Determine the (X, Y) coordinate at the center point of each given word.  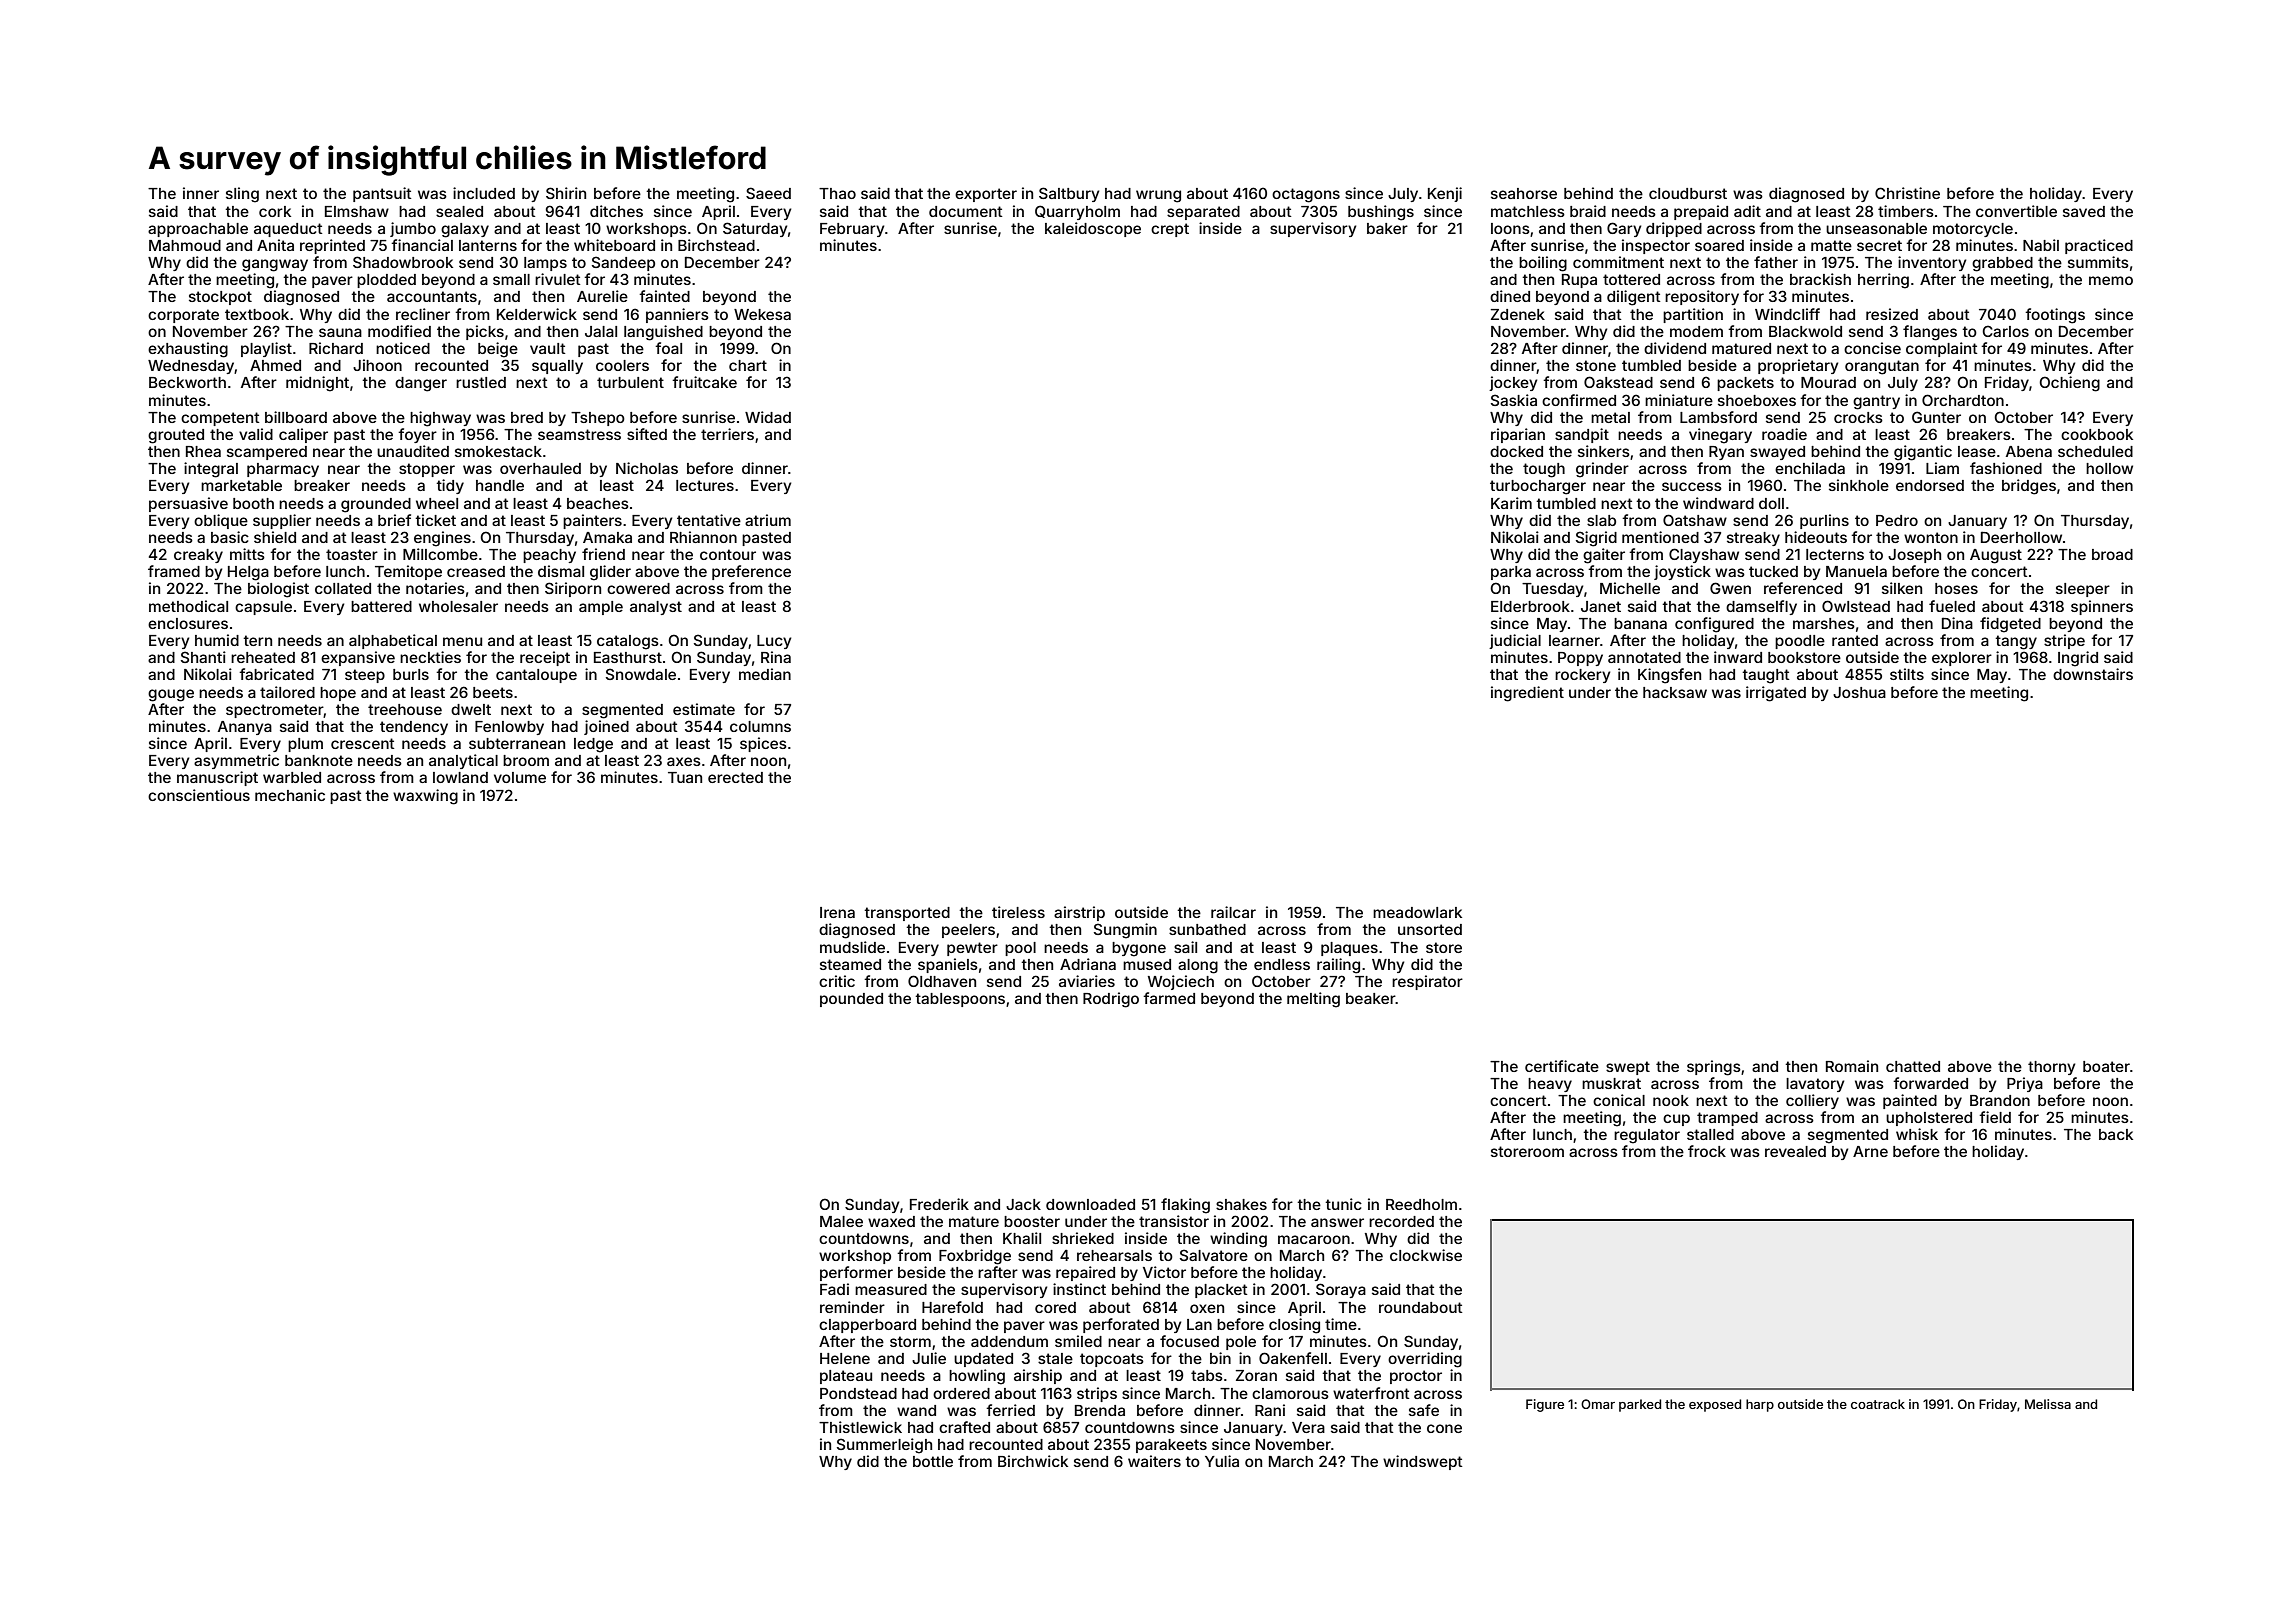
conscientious (199, 795)
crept (1170, 230)
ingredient (1527, 694)
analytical (463, 761)
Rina (776, 657)
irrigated (1776, 694)
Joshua (1859, 692)
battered (381, 606)
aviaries (1087, 981)
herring (1883, 281)
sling (242, 195)
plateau (846, 1377)
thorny (2051, 1068)
